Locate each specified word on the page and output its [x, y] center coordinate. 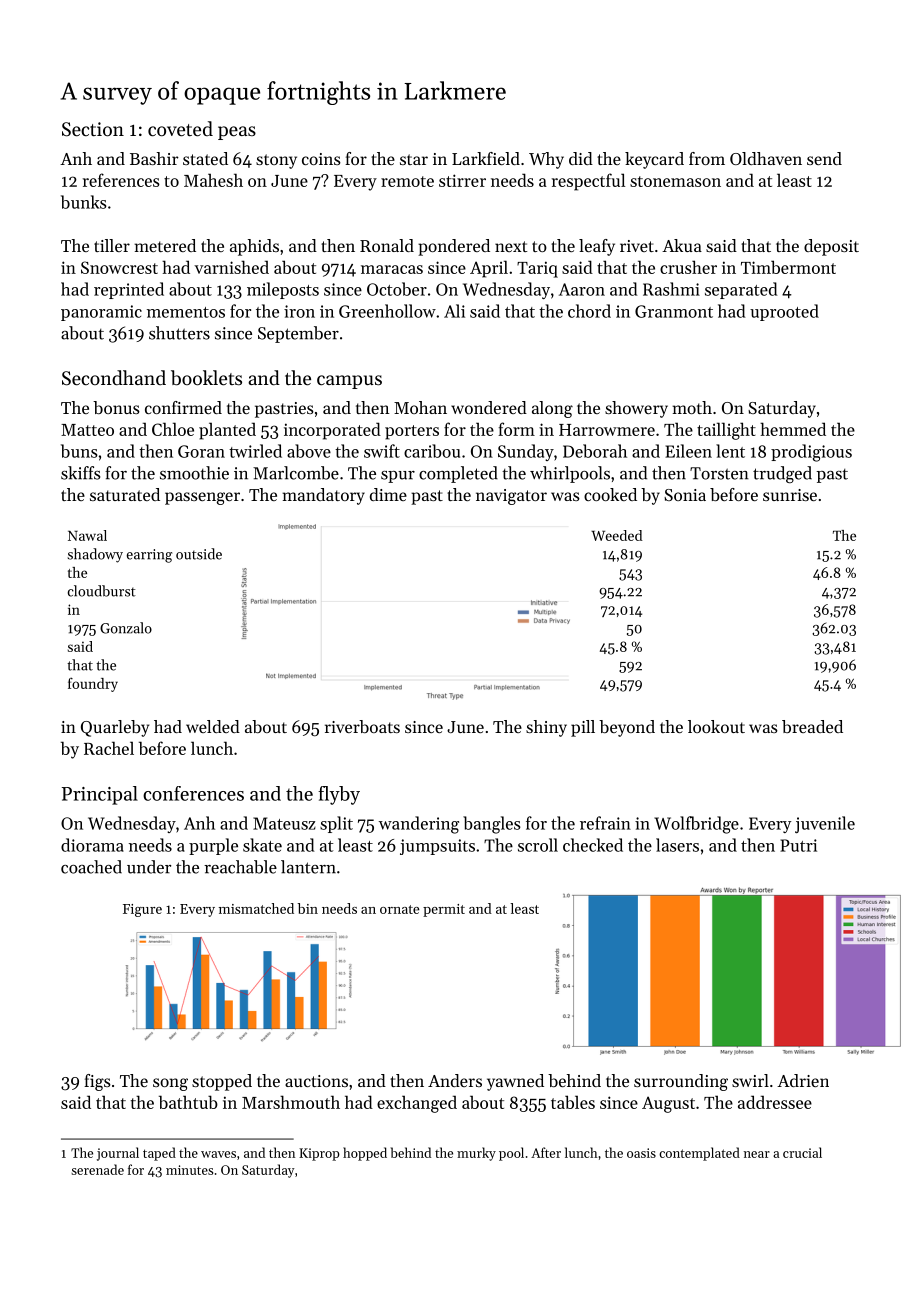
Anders [455, 1080]
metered [165, 245]
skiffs [80, 473]
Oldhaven [766, 158]
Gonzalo [126, 628]
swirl [750, 1080]
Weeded [617, 535]
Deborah [595, 451]
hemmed [793, 429]
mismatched [256, 908]
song [170, 1084]
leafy [597, 247]
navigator [511, 497]
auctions [316, 1081]
